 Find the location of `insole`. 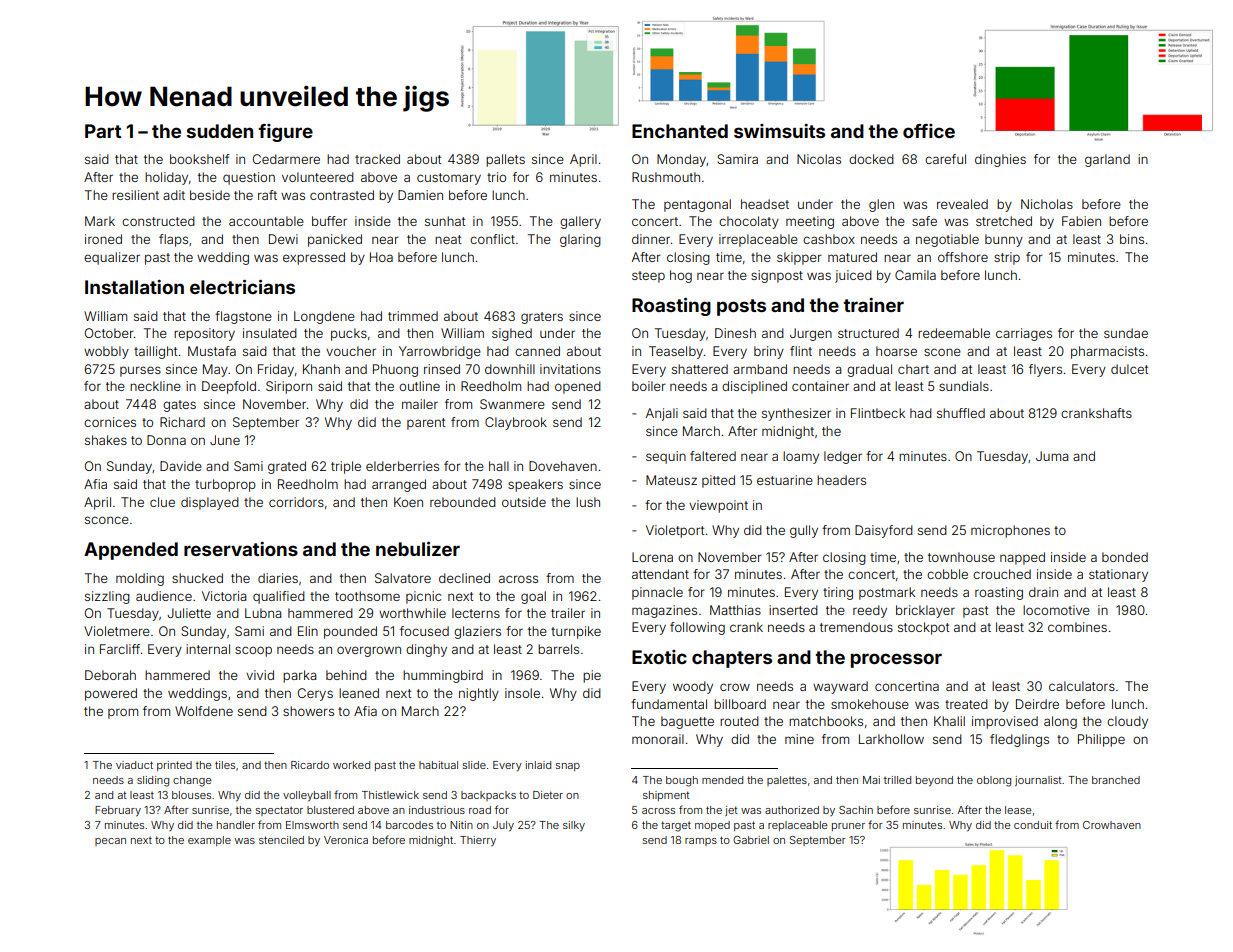

insole is located at coordinates (522, 693).
